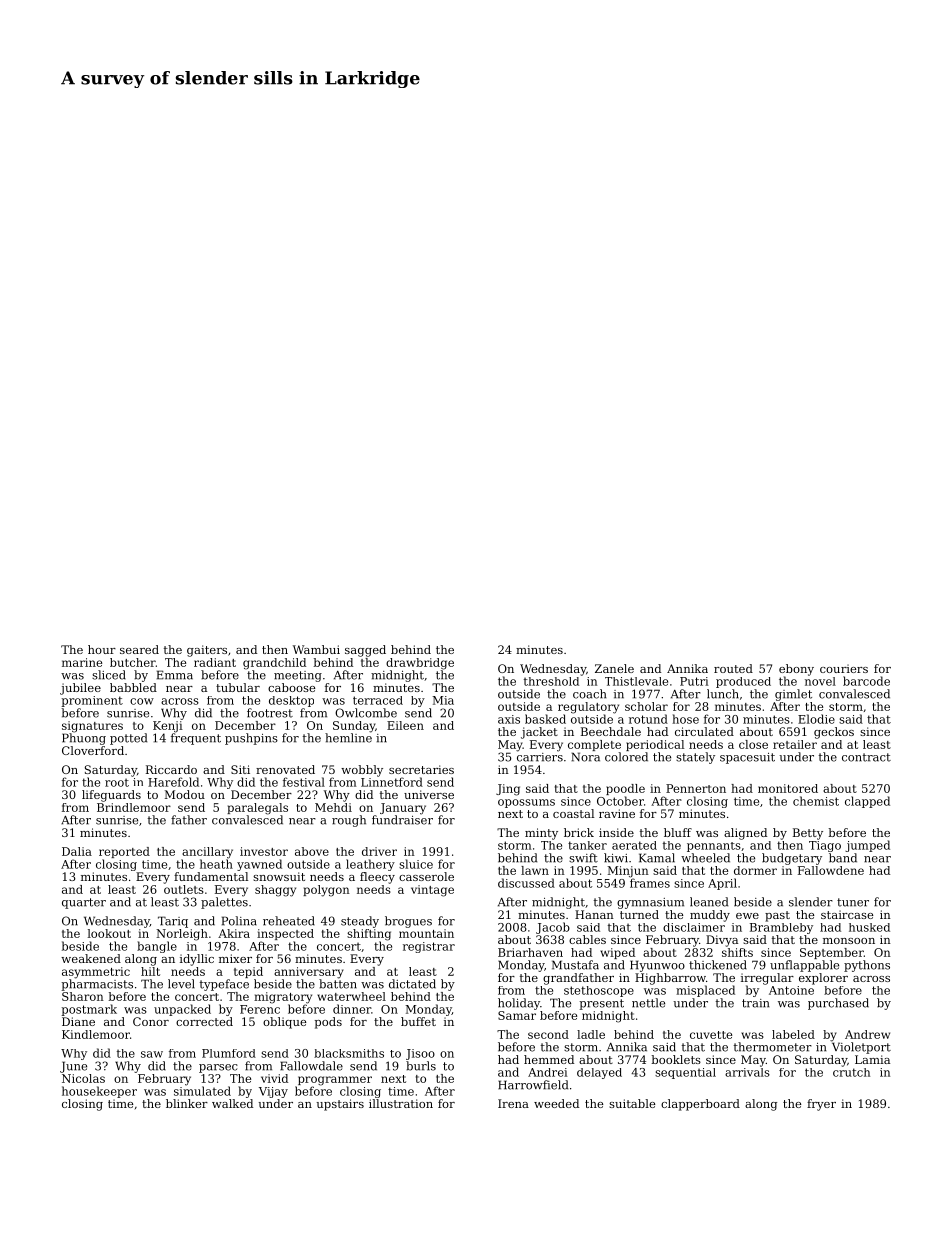 This document has width=952, height=1233. I want to click on secretaries, so click(421, 769).
